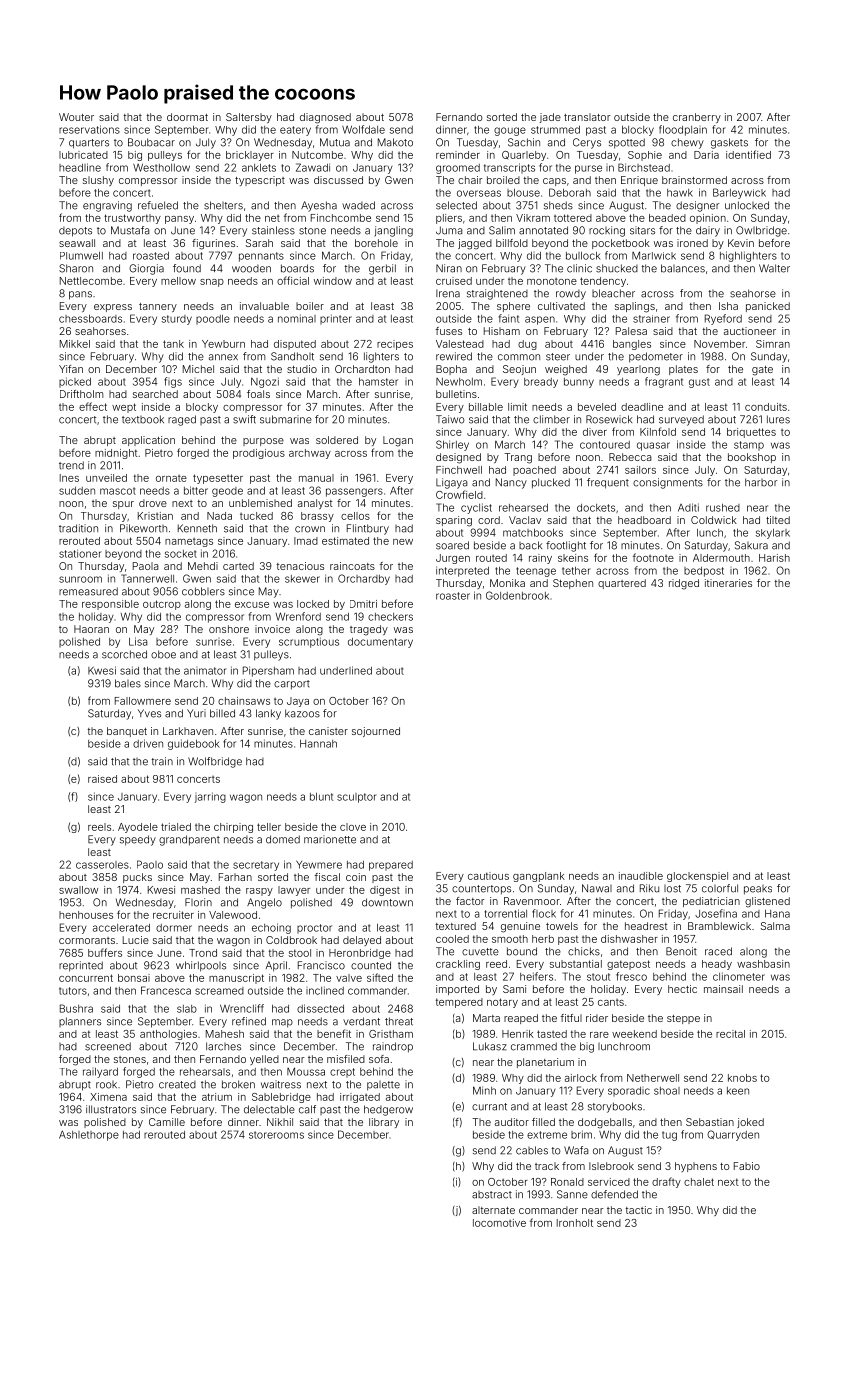  I want to click on Ximena, so click(108, 1097).
